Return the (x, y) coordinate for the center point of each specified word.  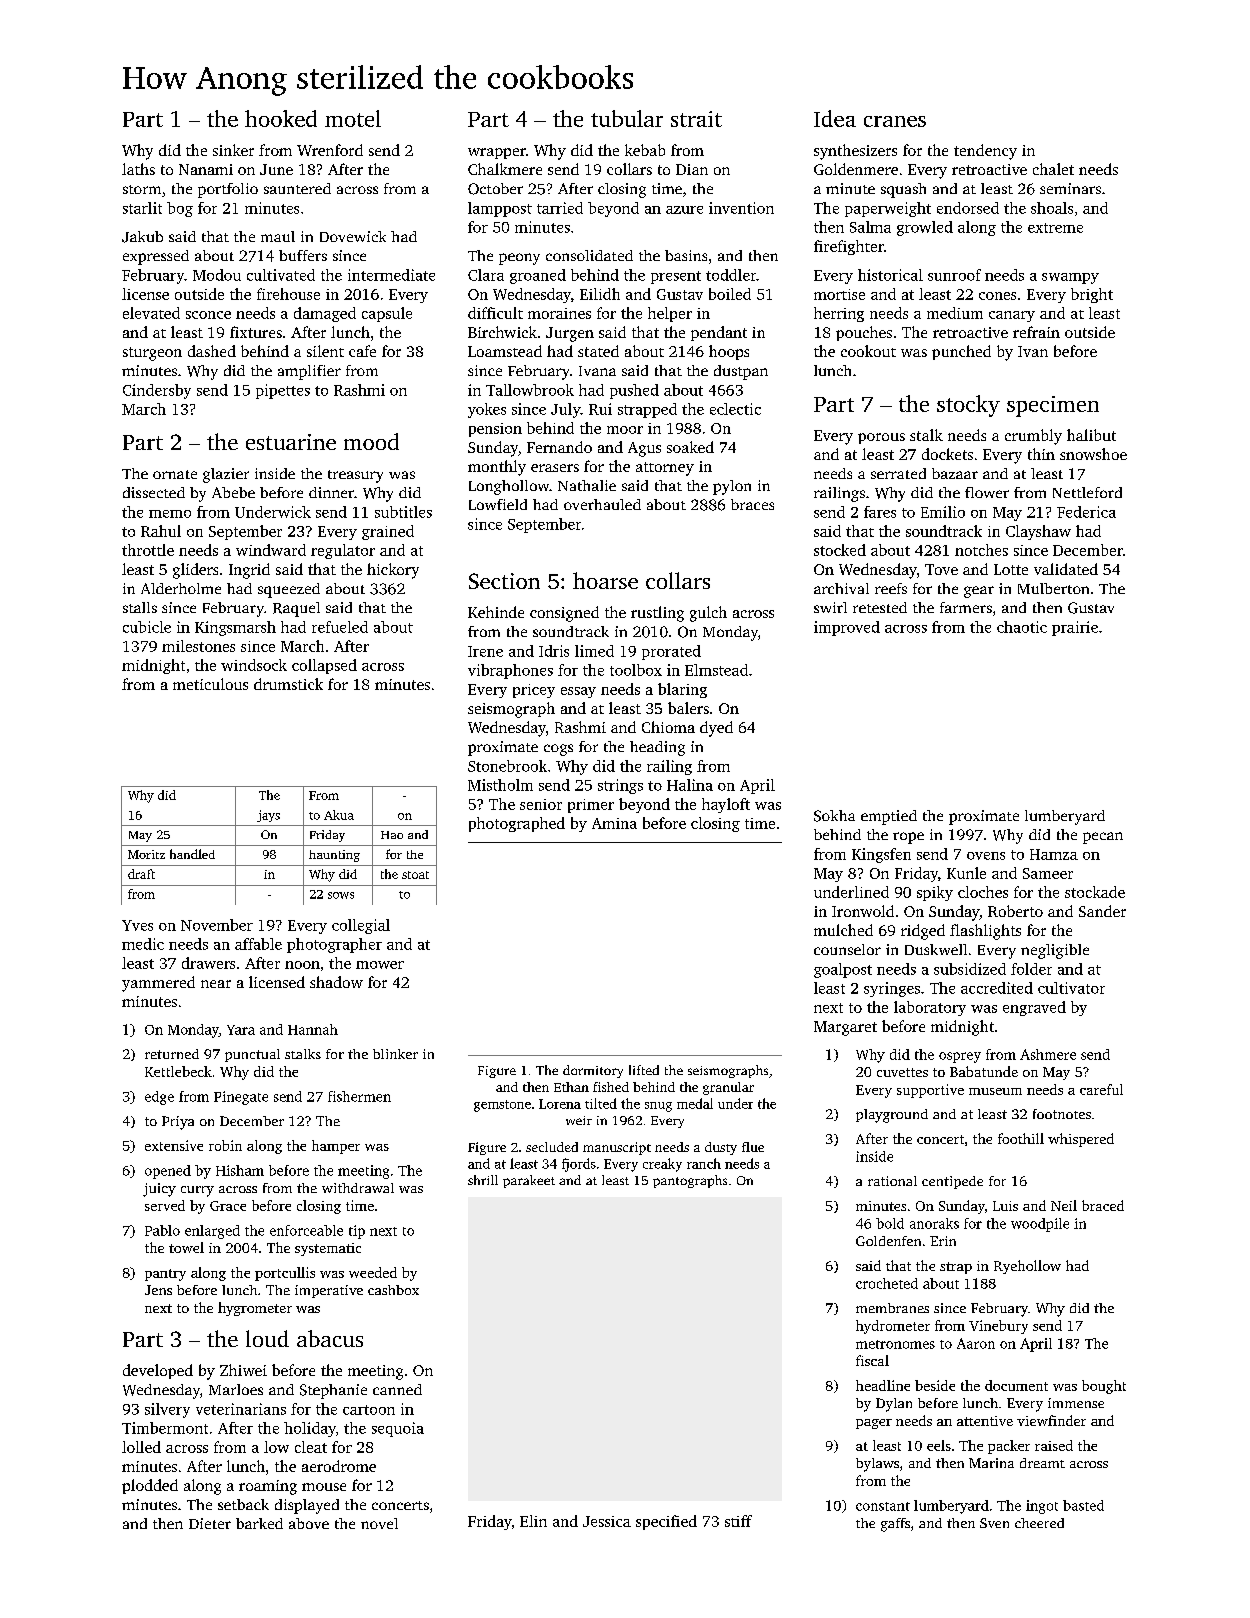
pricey (534, 691)
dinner (331, 492)
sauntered (297, 188)
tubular (627, 118)
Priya (178, 1123)
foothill (1021, 1138)
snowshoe (1093, 454)
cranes (895, 121)
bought (1104, 1387)
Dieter (210, 1523)
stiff (738, 1521)
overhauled (602, 504)
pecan (1103, 838)
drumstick (288, 684)
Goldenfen (888, 1241)
